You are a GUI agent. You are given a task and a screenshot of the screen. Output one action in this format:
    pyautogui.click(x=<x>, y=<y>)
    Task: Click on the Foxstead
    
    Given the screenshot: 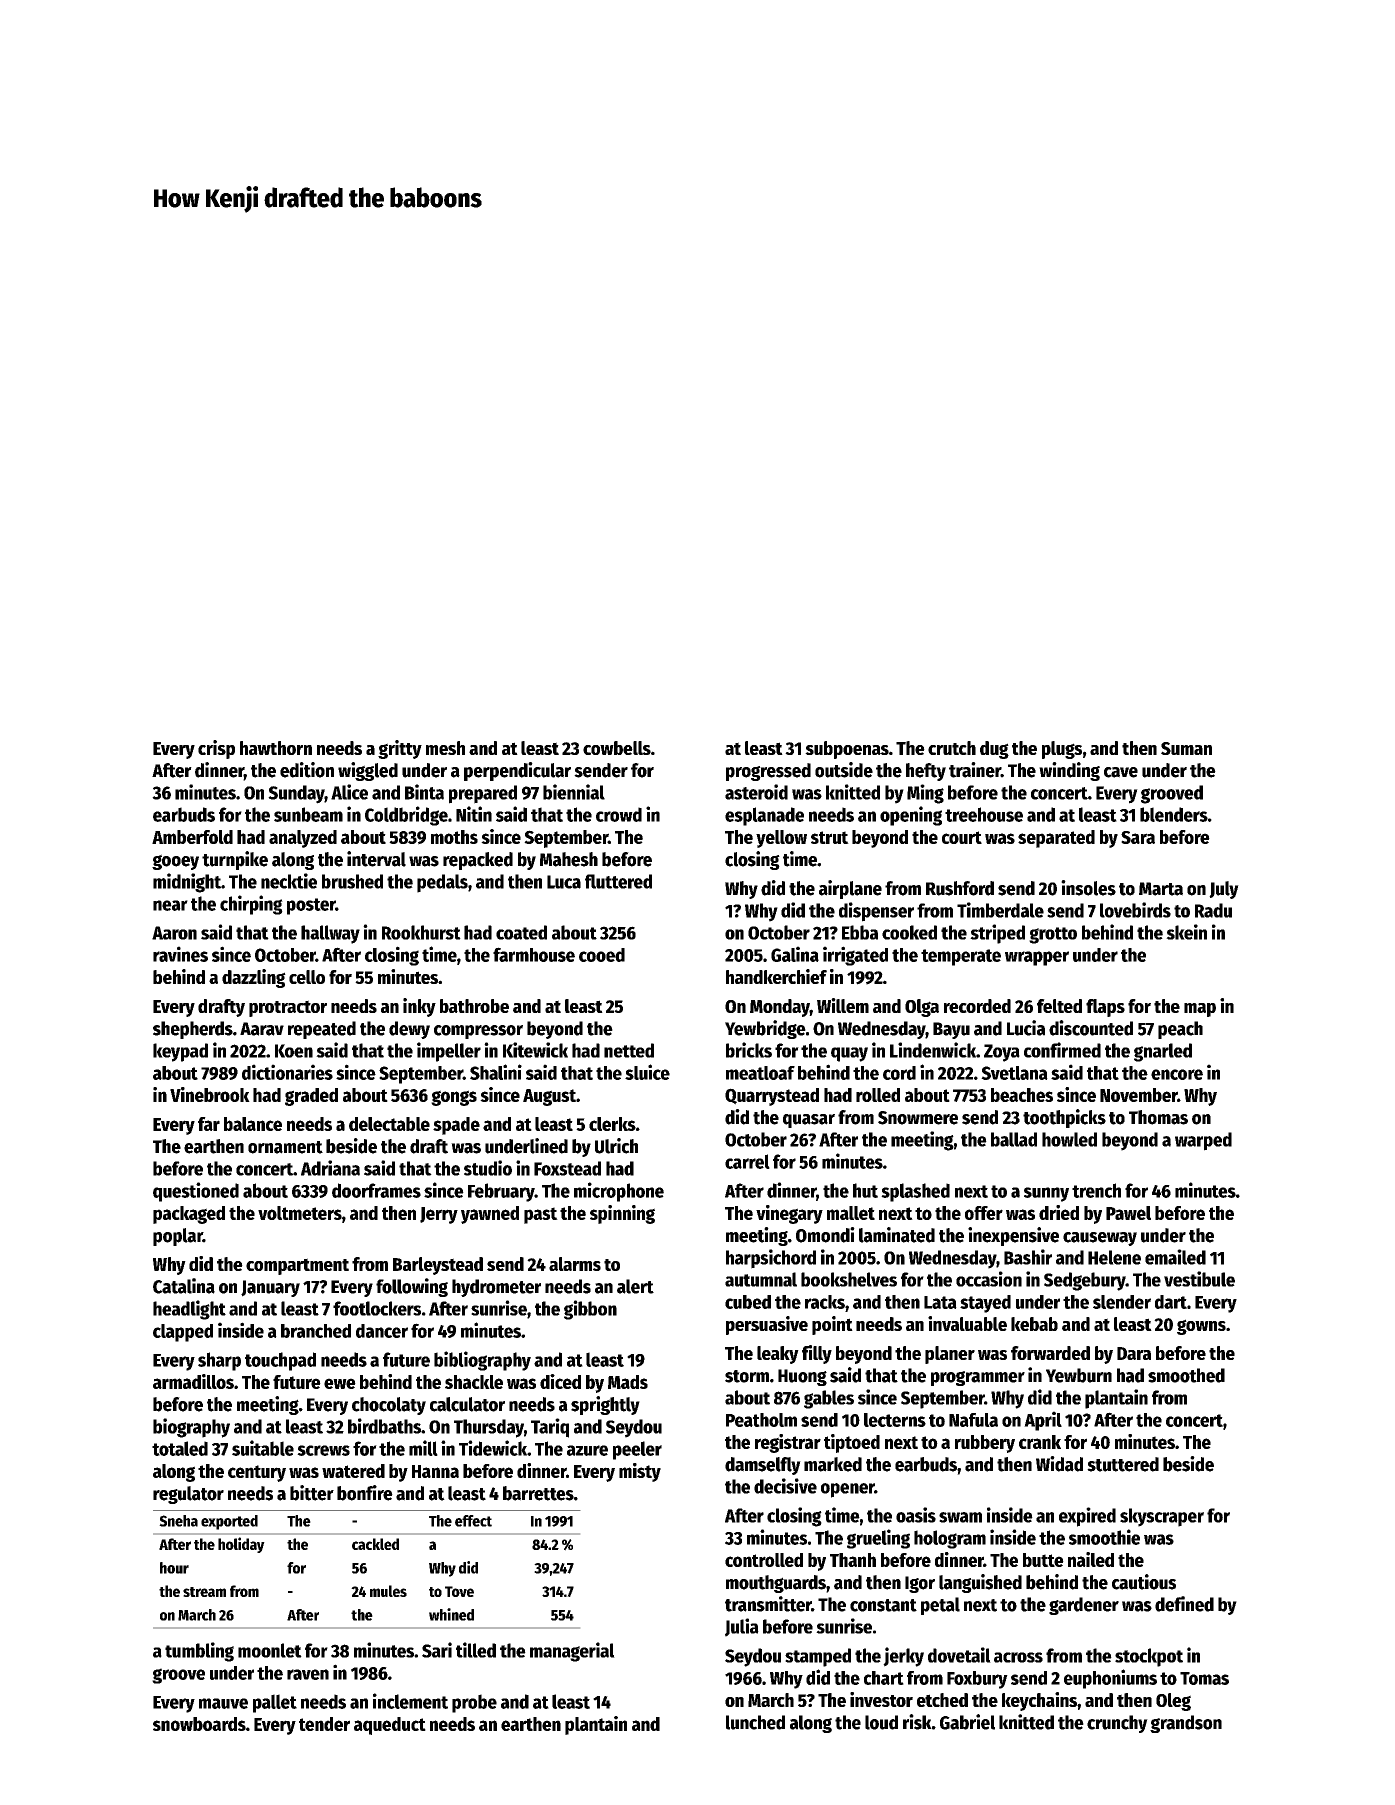 What is the action you would take?
    pyautogui.click(x=567, y=1168)
